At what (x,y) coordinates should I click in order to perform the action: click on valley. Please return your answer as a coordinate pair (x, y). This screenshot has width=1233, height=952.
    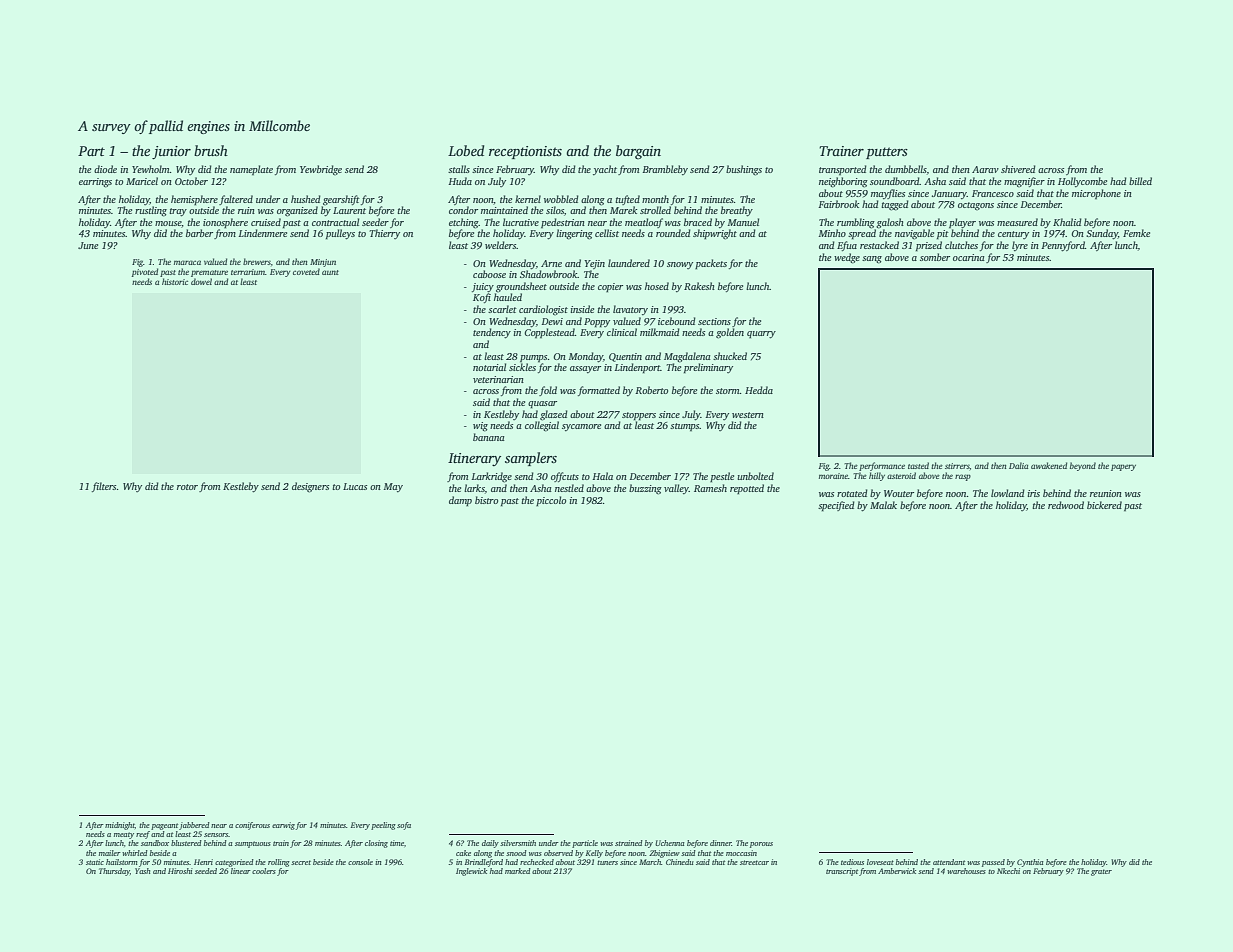
    Looking at the image, I should click on (676, 489).
